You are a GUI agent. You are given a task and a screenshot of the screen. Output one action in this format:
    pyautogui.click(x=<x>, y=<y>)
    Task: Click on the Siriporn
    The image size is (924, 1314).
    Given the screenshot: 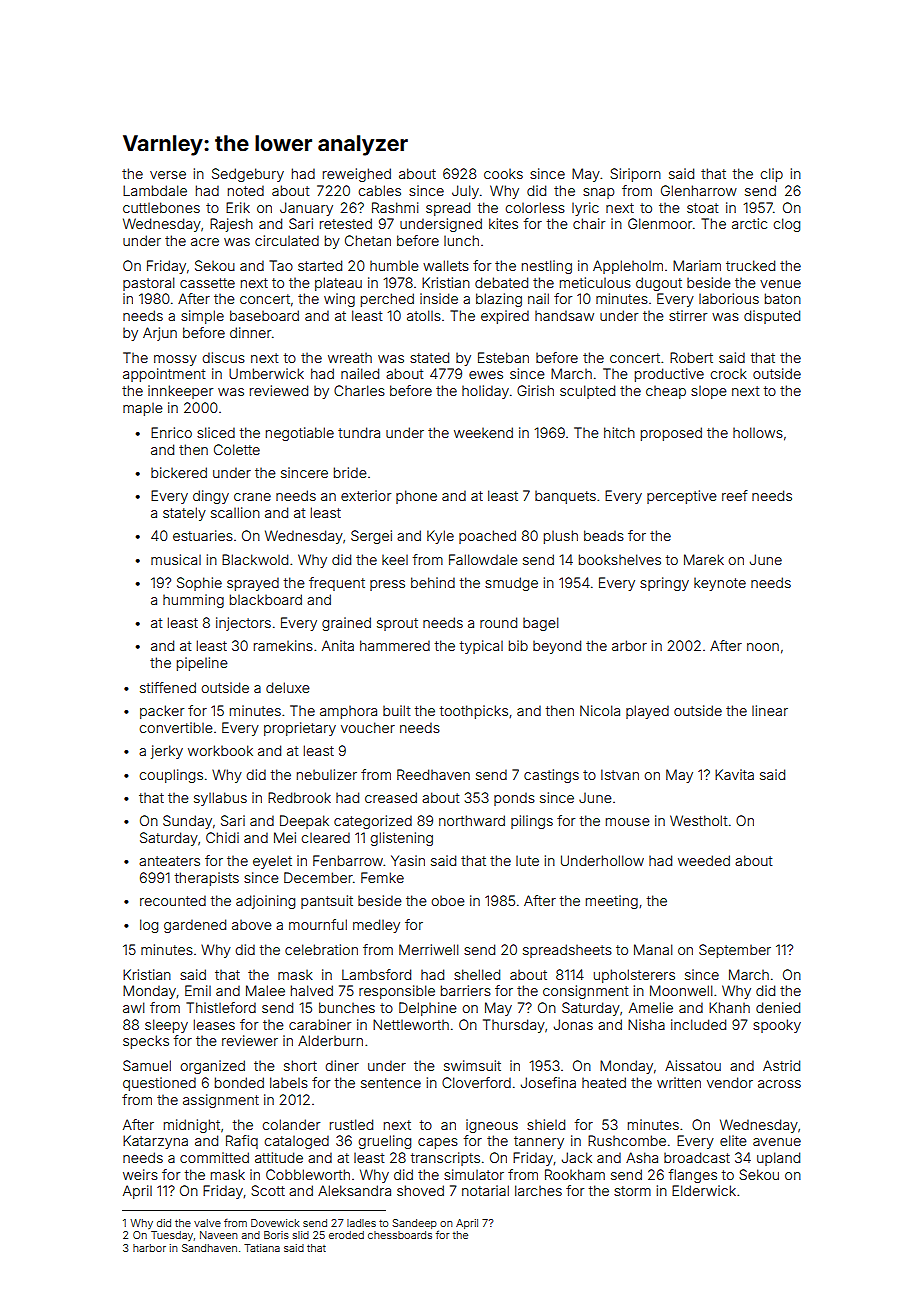 What is the action you would take?
    pyautogui.click(x=635, y=175)
